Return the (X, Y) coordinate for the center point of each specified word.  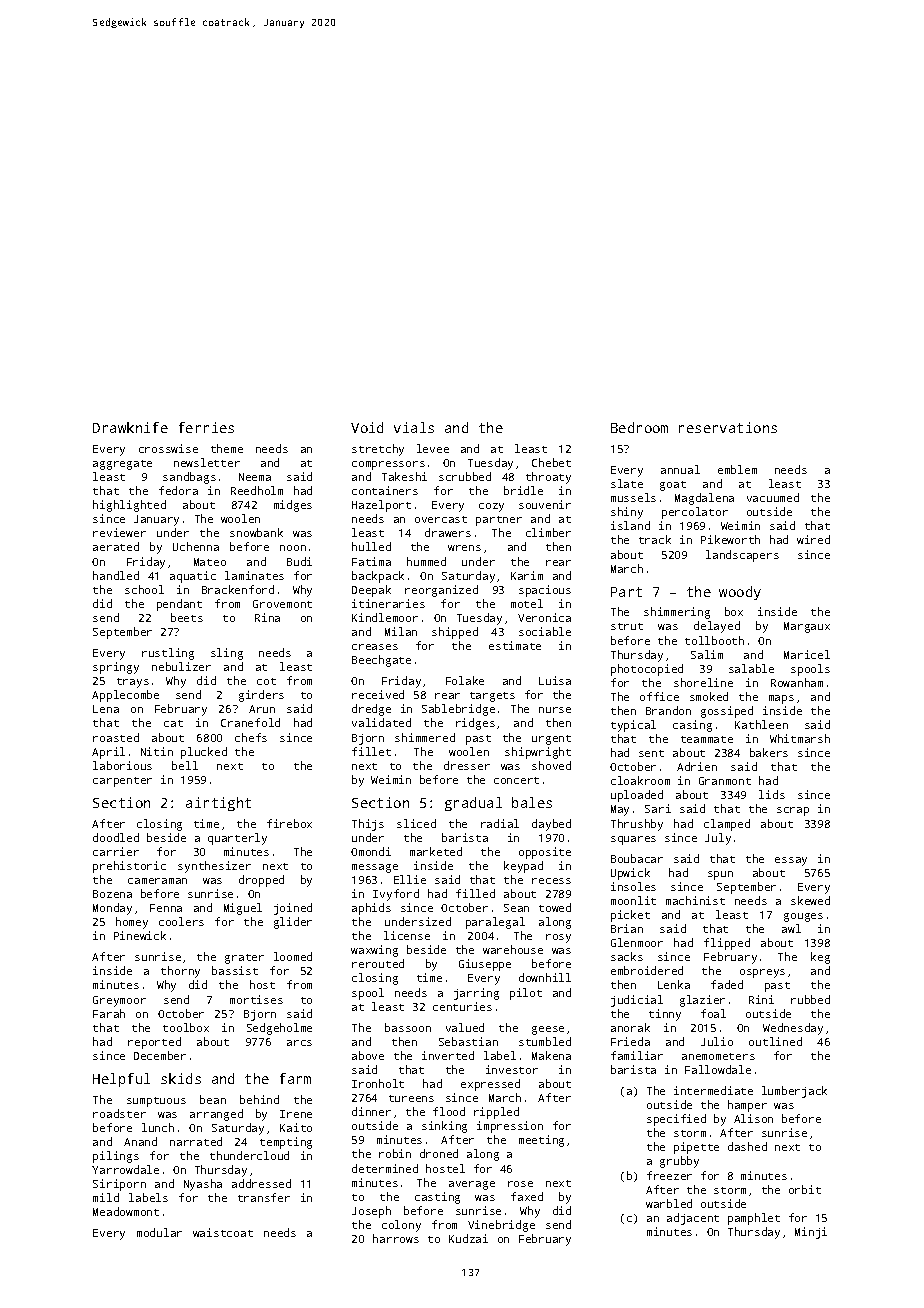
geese (548, 1030)
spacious (545, 591)
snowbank (256, 532)
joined (293, 909)
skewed (810, 900)
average (472, 1185)
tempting (286, 1143)
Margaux (807, 627)
